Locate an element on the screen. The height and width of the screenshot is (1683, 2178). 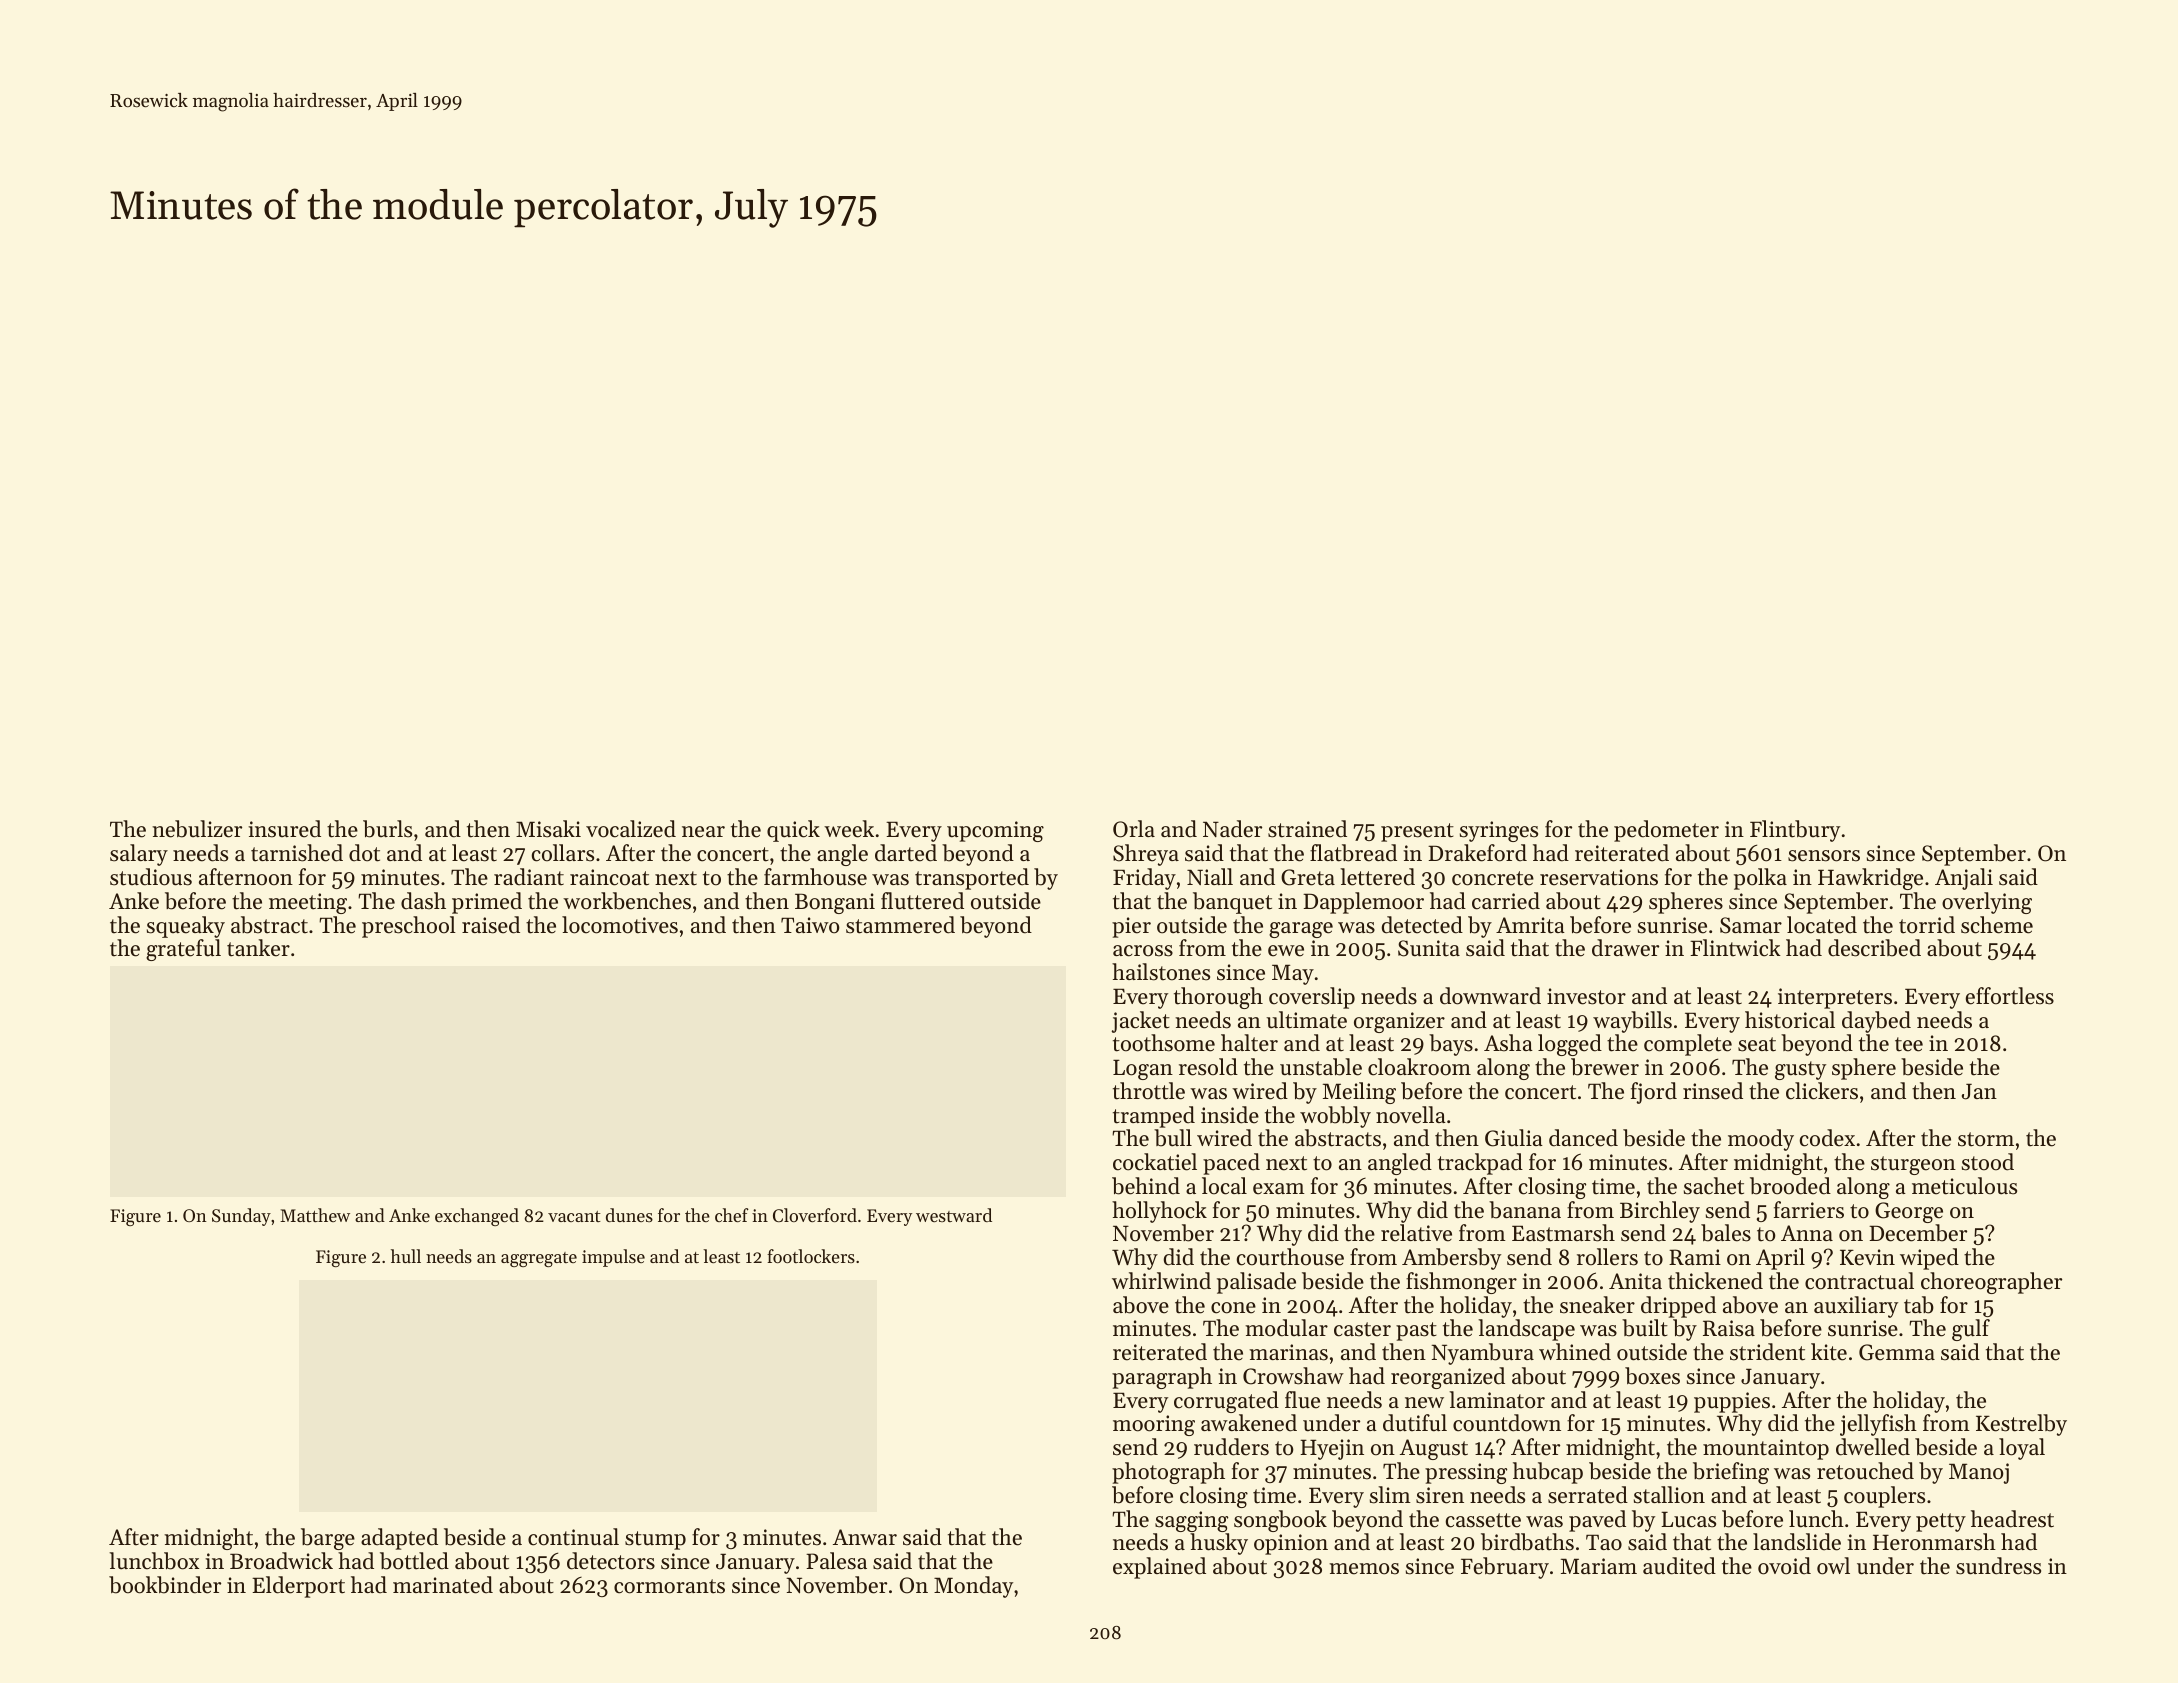
danced is located at coordinates (1583, 1138).
